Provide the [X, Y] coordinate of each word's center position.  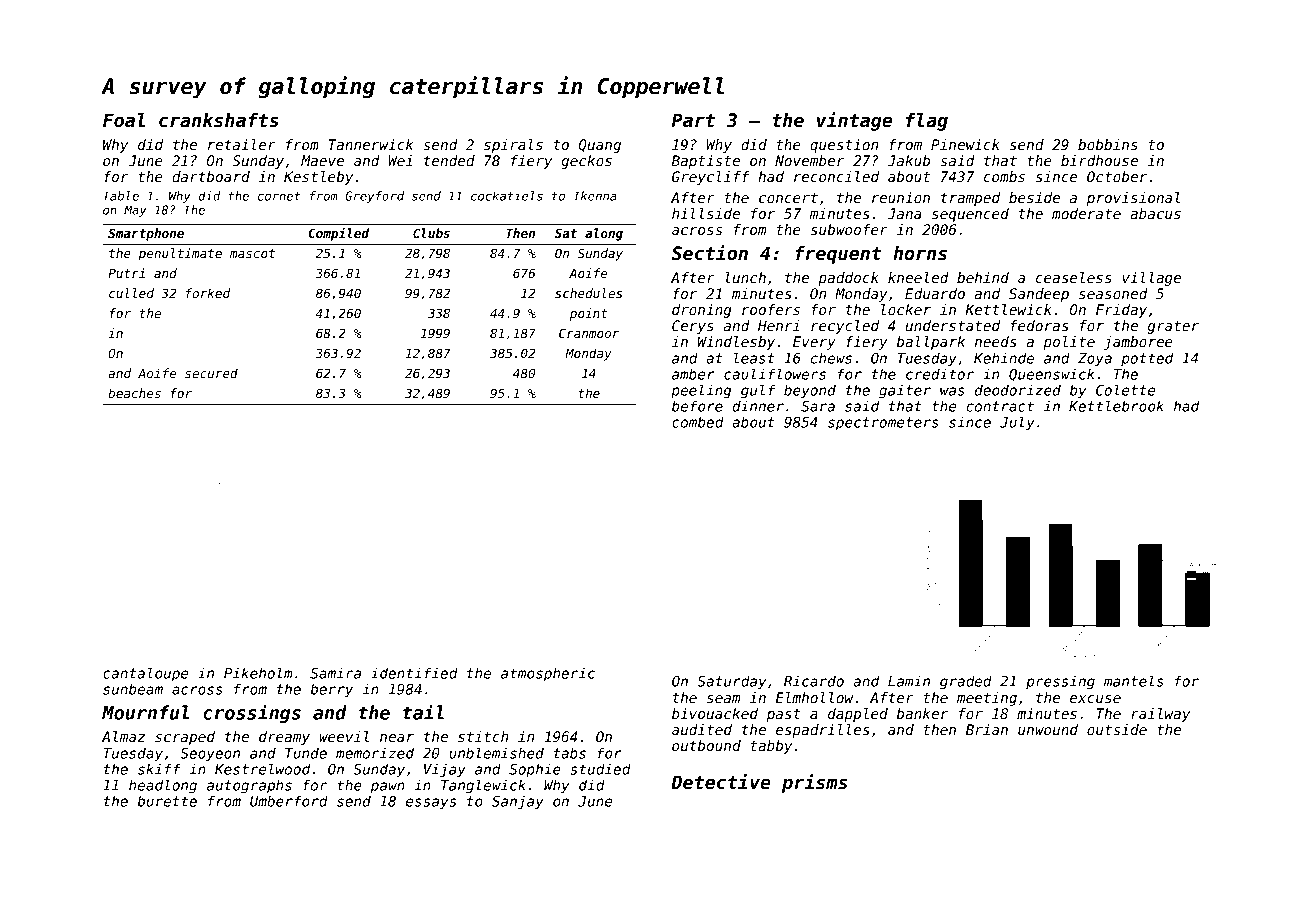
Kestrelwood [262, 769]
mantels [1134, 681]
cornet [279, 196]
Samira [335, 673]
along [604, 234]
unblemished [496, 753]
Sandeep [1039, 295]
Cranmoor [589, 333]
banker [922, 713]
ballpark [931, 343]
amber [693, 374]
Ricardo [814, 681]
